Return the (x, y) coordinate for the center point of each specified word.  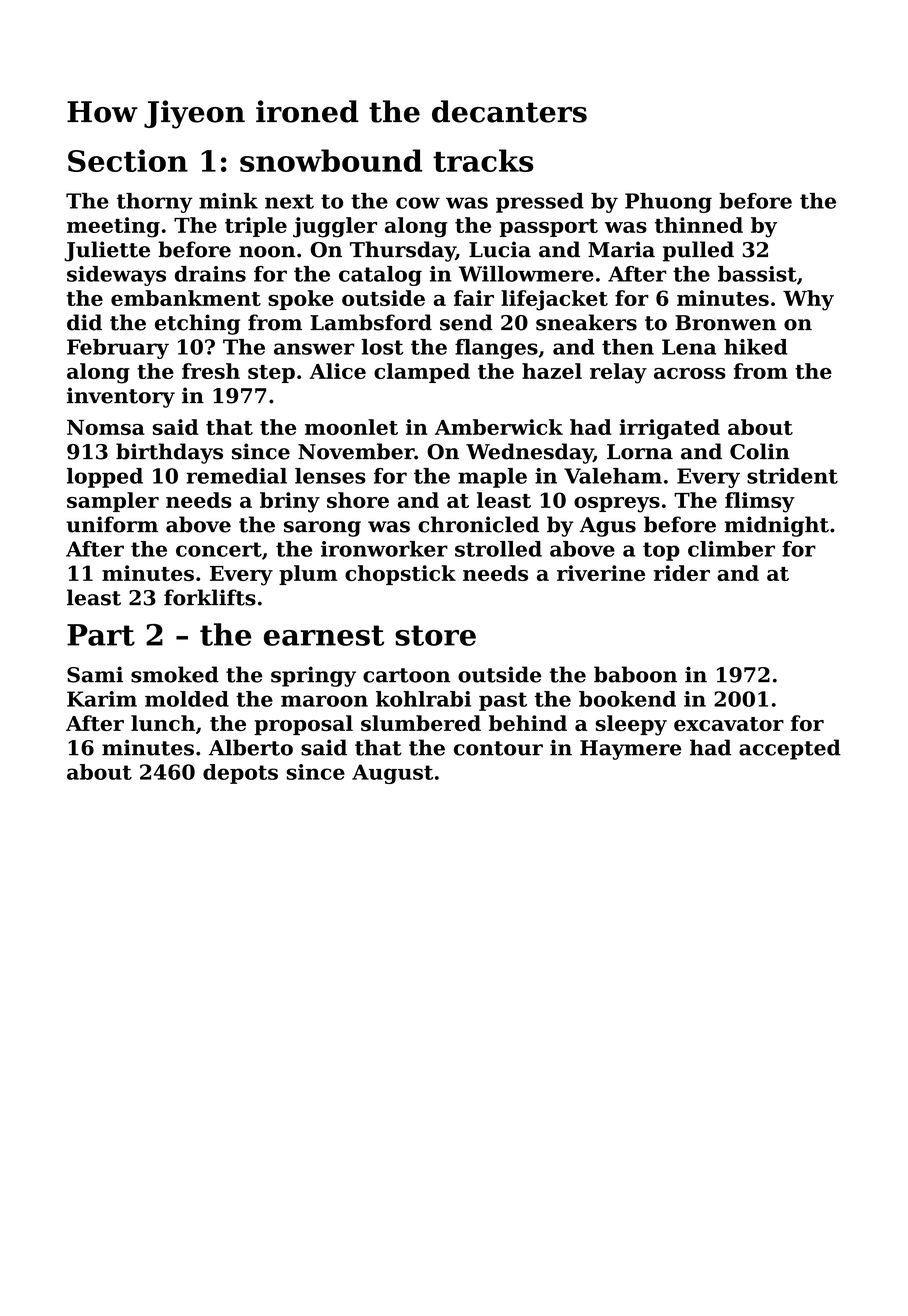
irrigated (669, 429)
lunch (163, 723)
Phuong (668, 203)
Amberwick (499, 427)
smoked (175, 674)
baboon (635, 674)
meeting (113, 227)
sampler (113, 502)
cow (418, 203)
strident (792, 476)
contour (498, 748)
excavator (729, 724)
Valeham (613, 476)
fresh (211, 371)
